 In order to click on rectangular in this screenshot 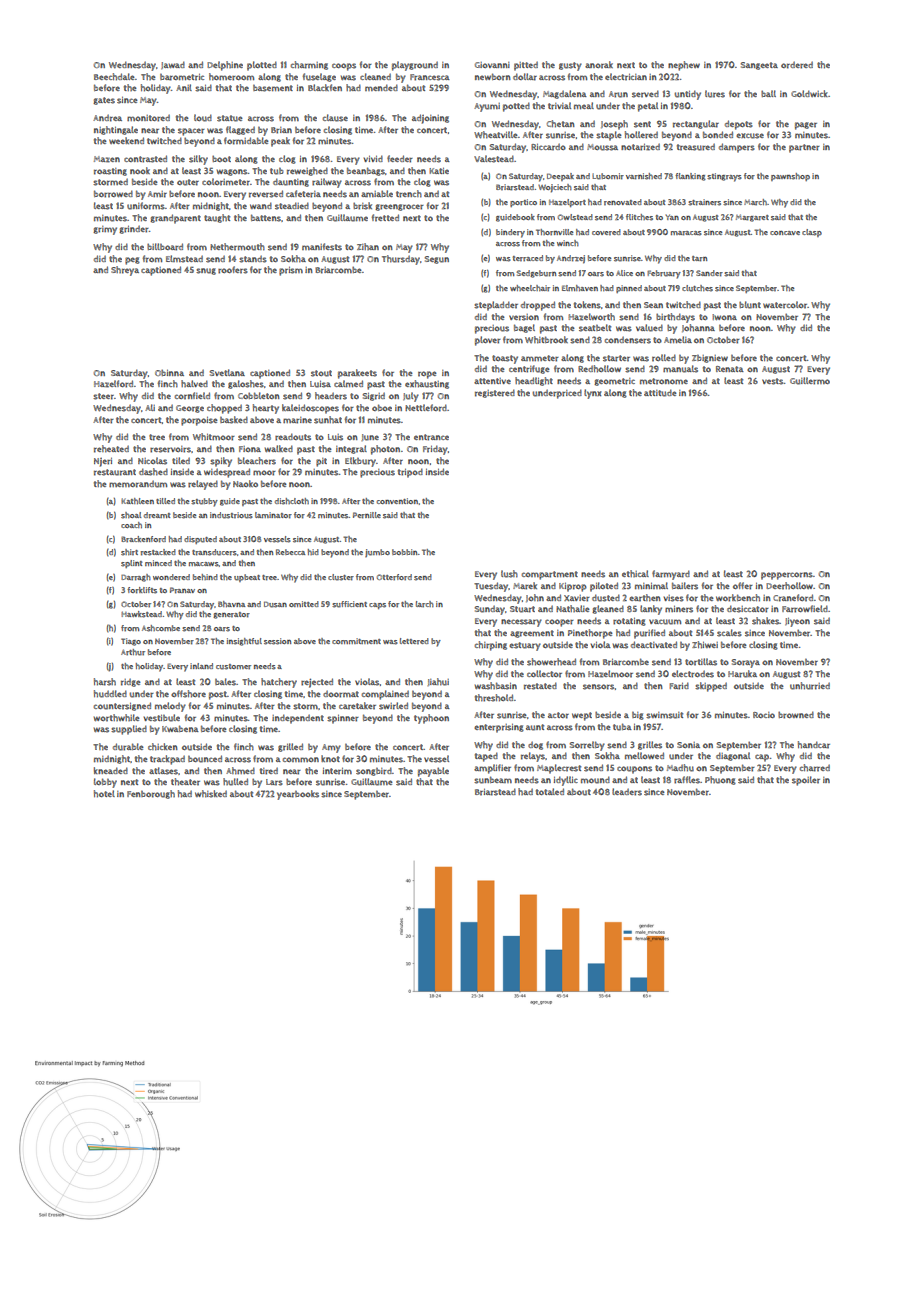, I will do `click(696, 124)`.
